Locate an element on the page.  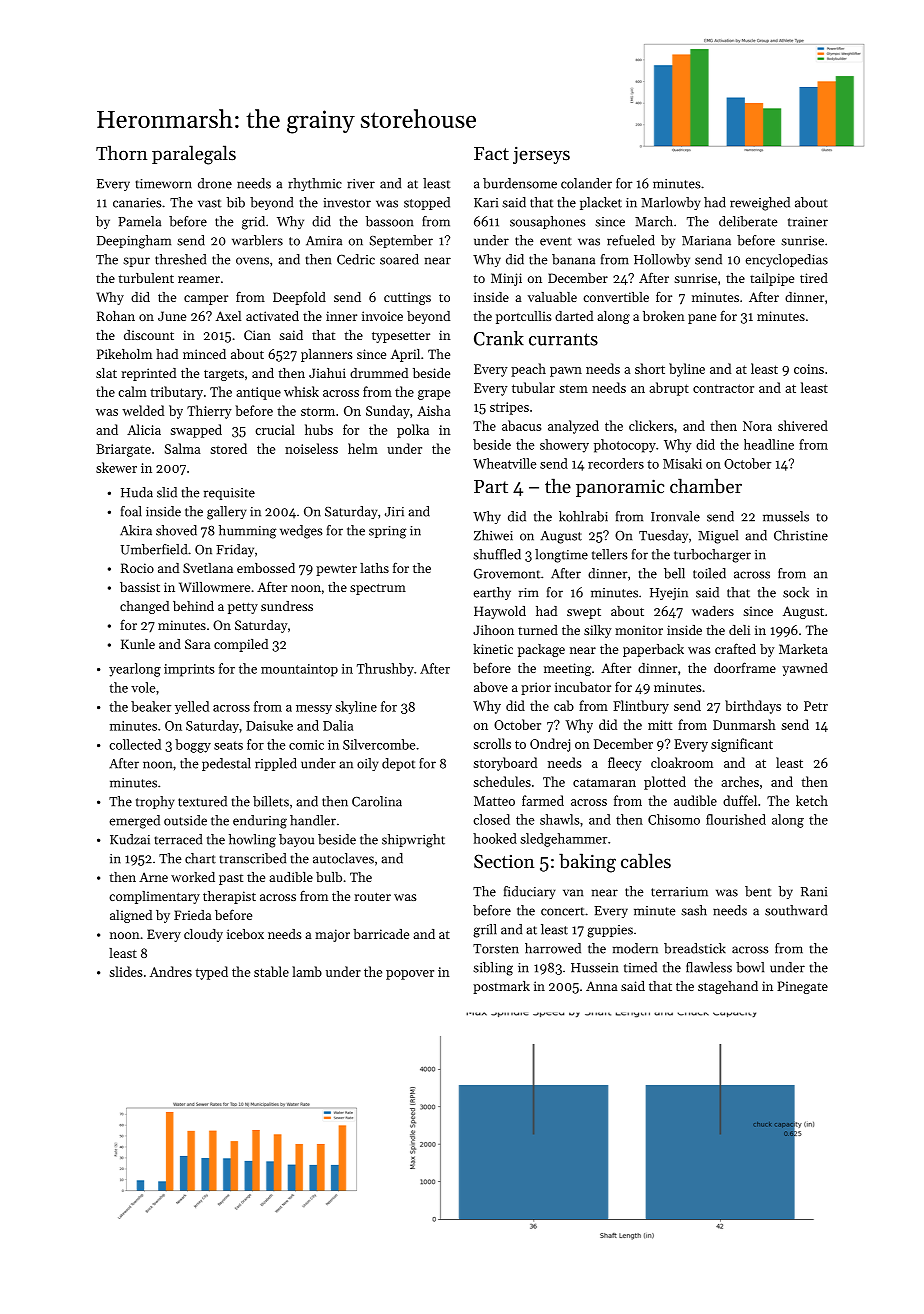
stagehand is located at coordinates (728, 987).
